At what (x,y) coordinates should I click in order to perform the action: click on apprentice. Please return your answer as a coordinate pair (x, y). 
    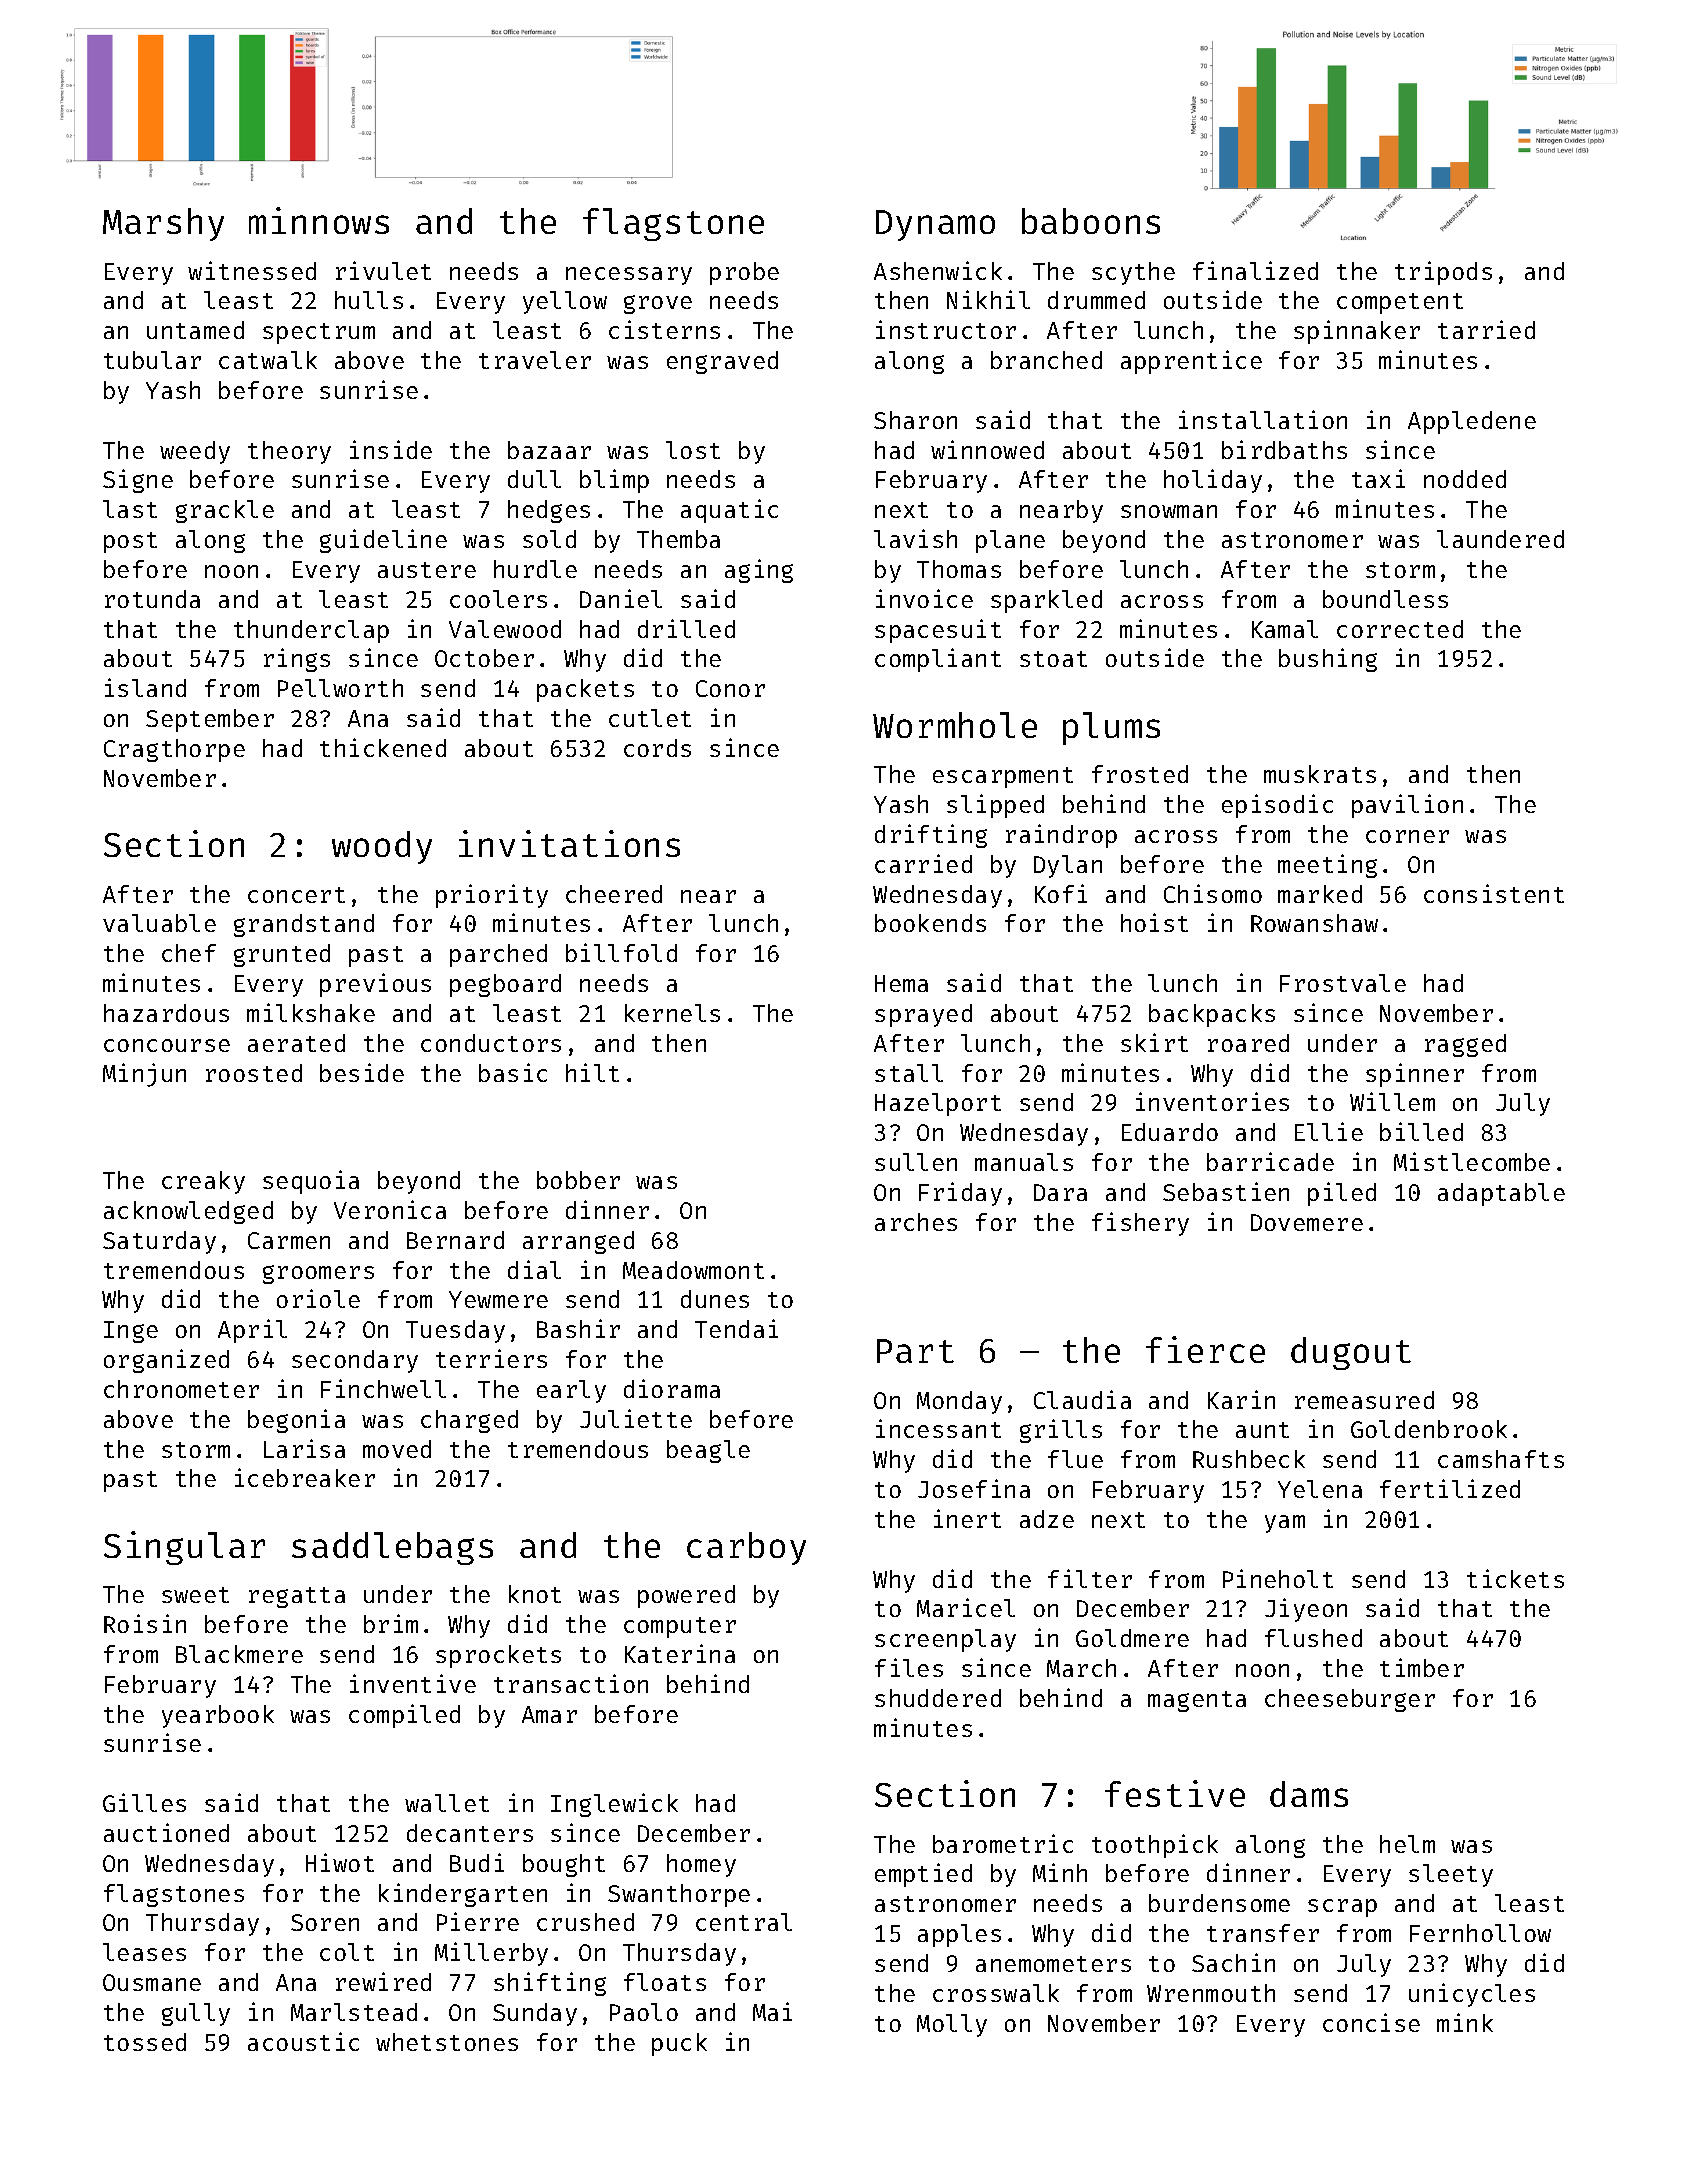
    Looking at the image, I should click on (1191, 362).
